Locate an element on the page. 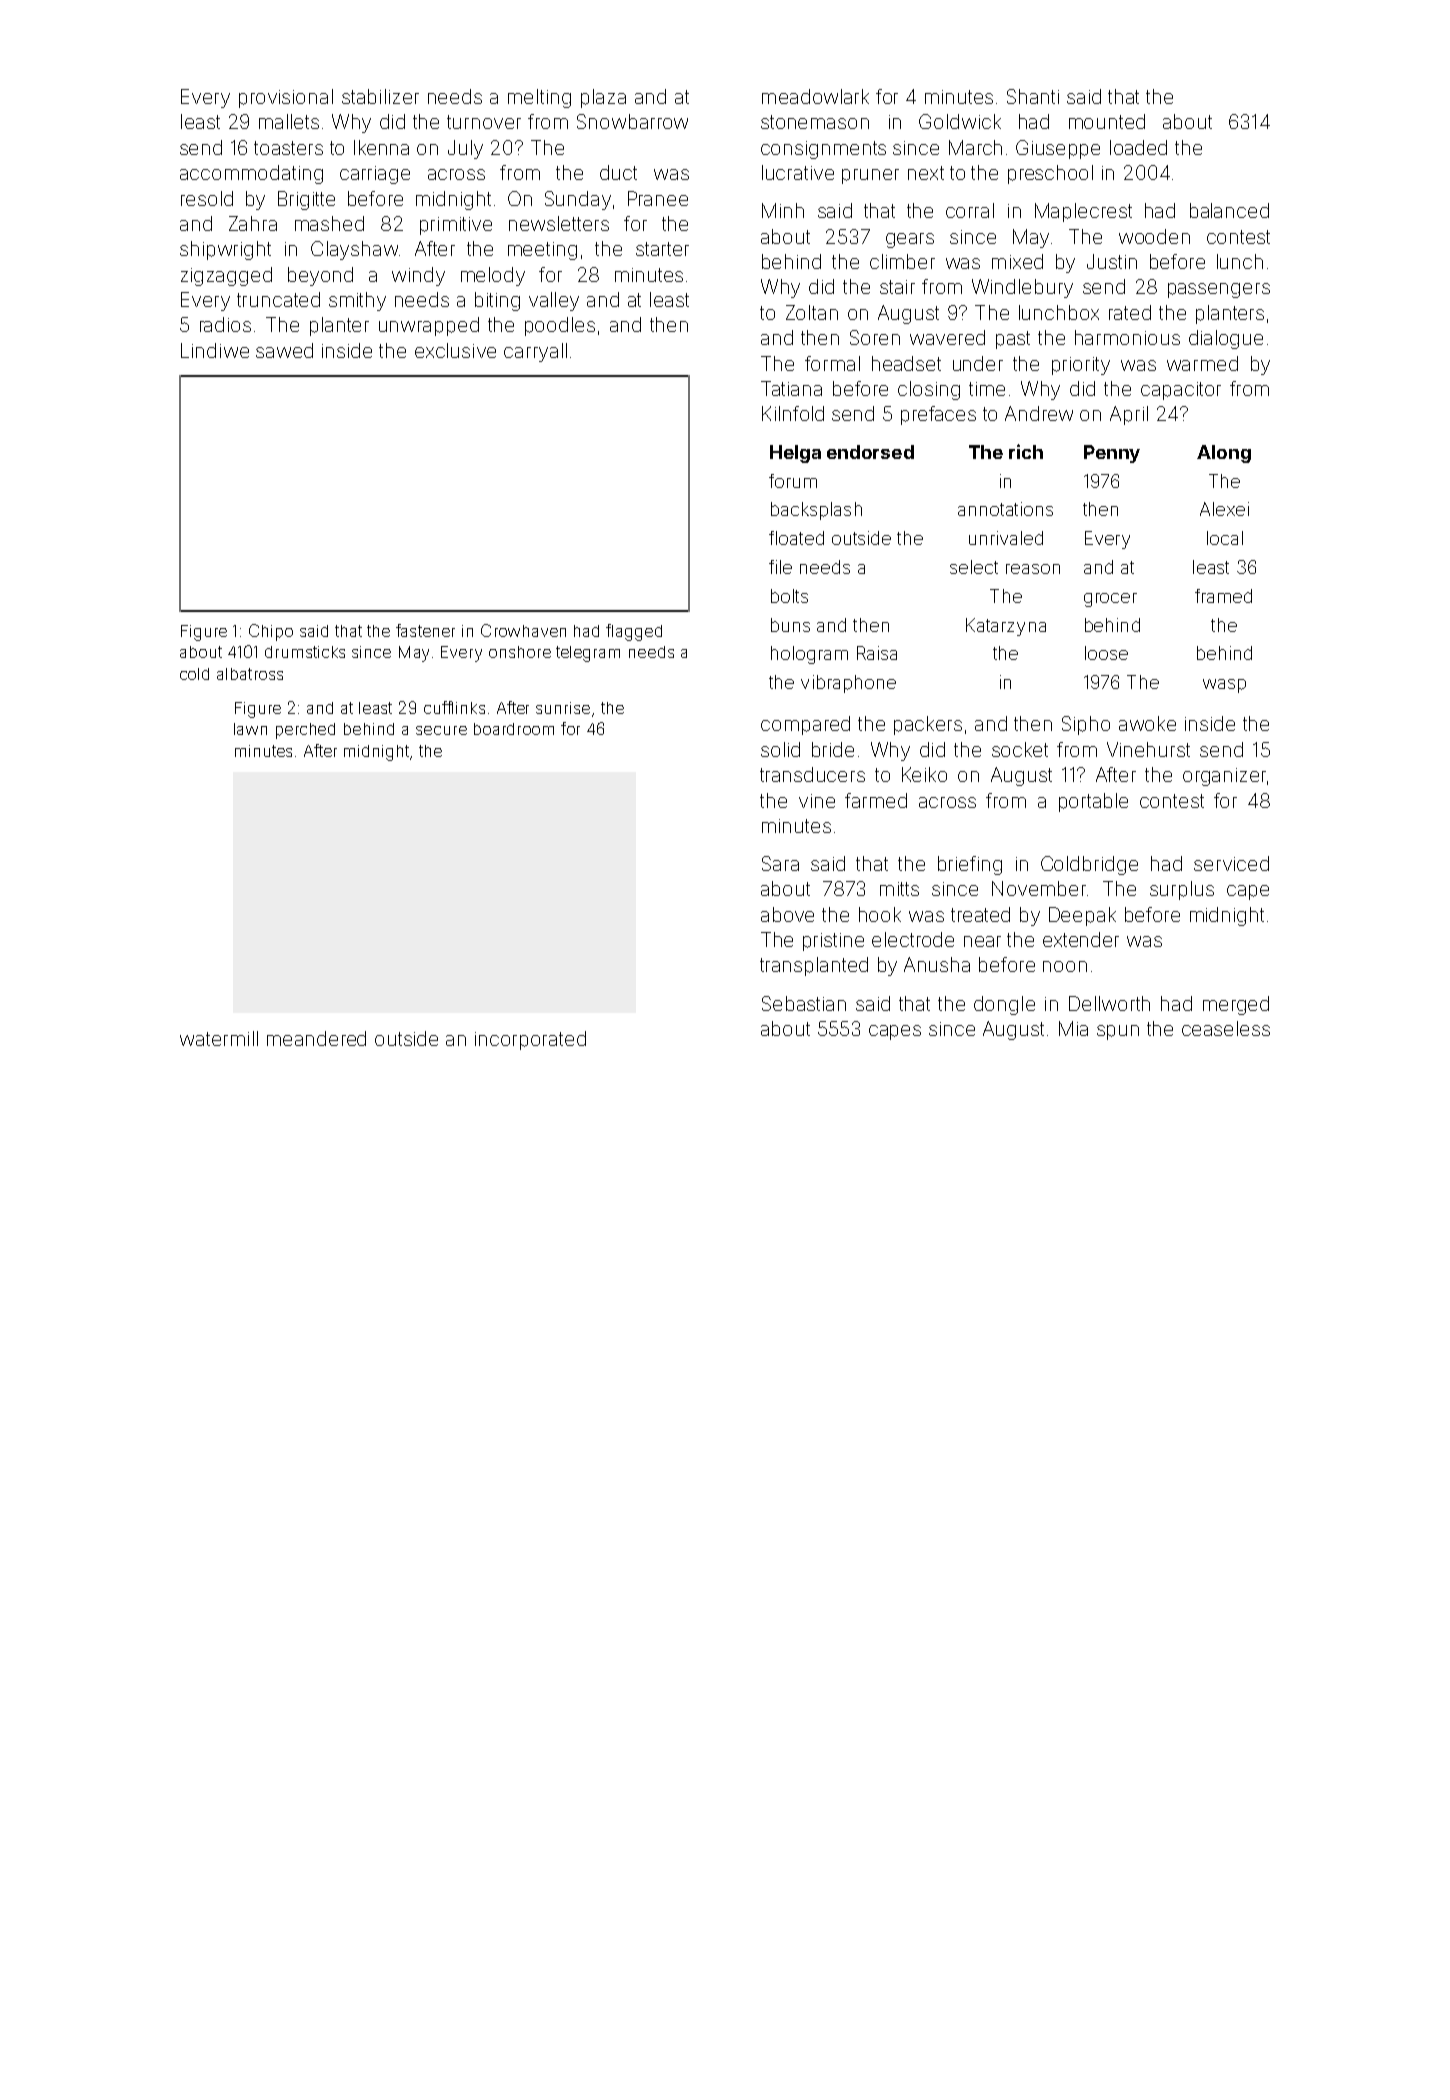 This document has height=2100, width=1450. fastener is located at coordinates (425, 630).
